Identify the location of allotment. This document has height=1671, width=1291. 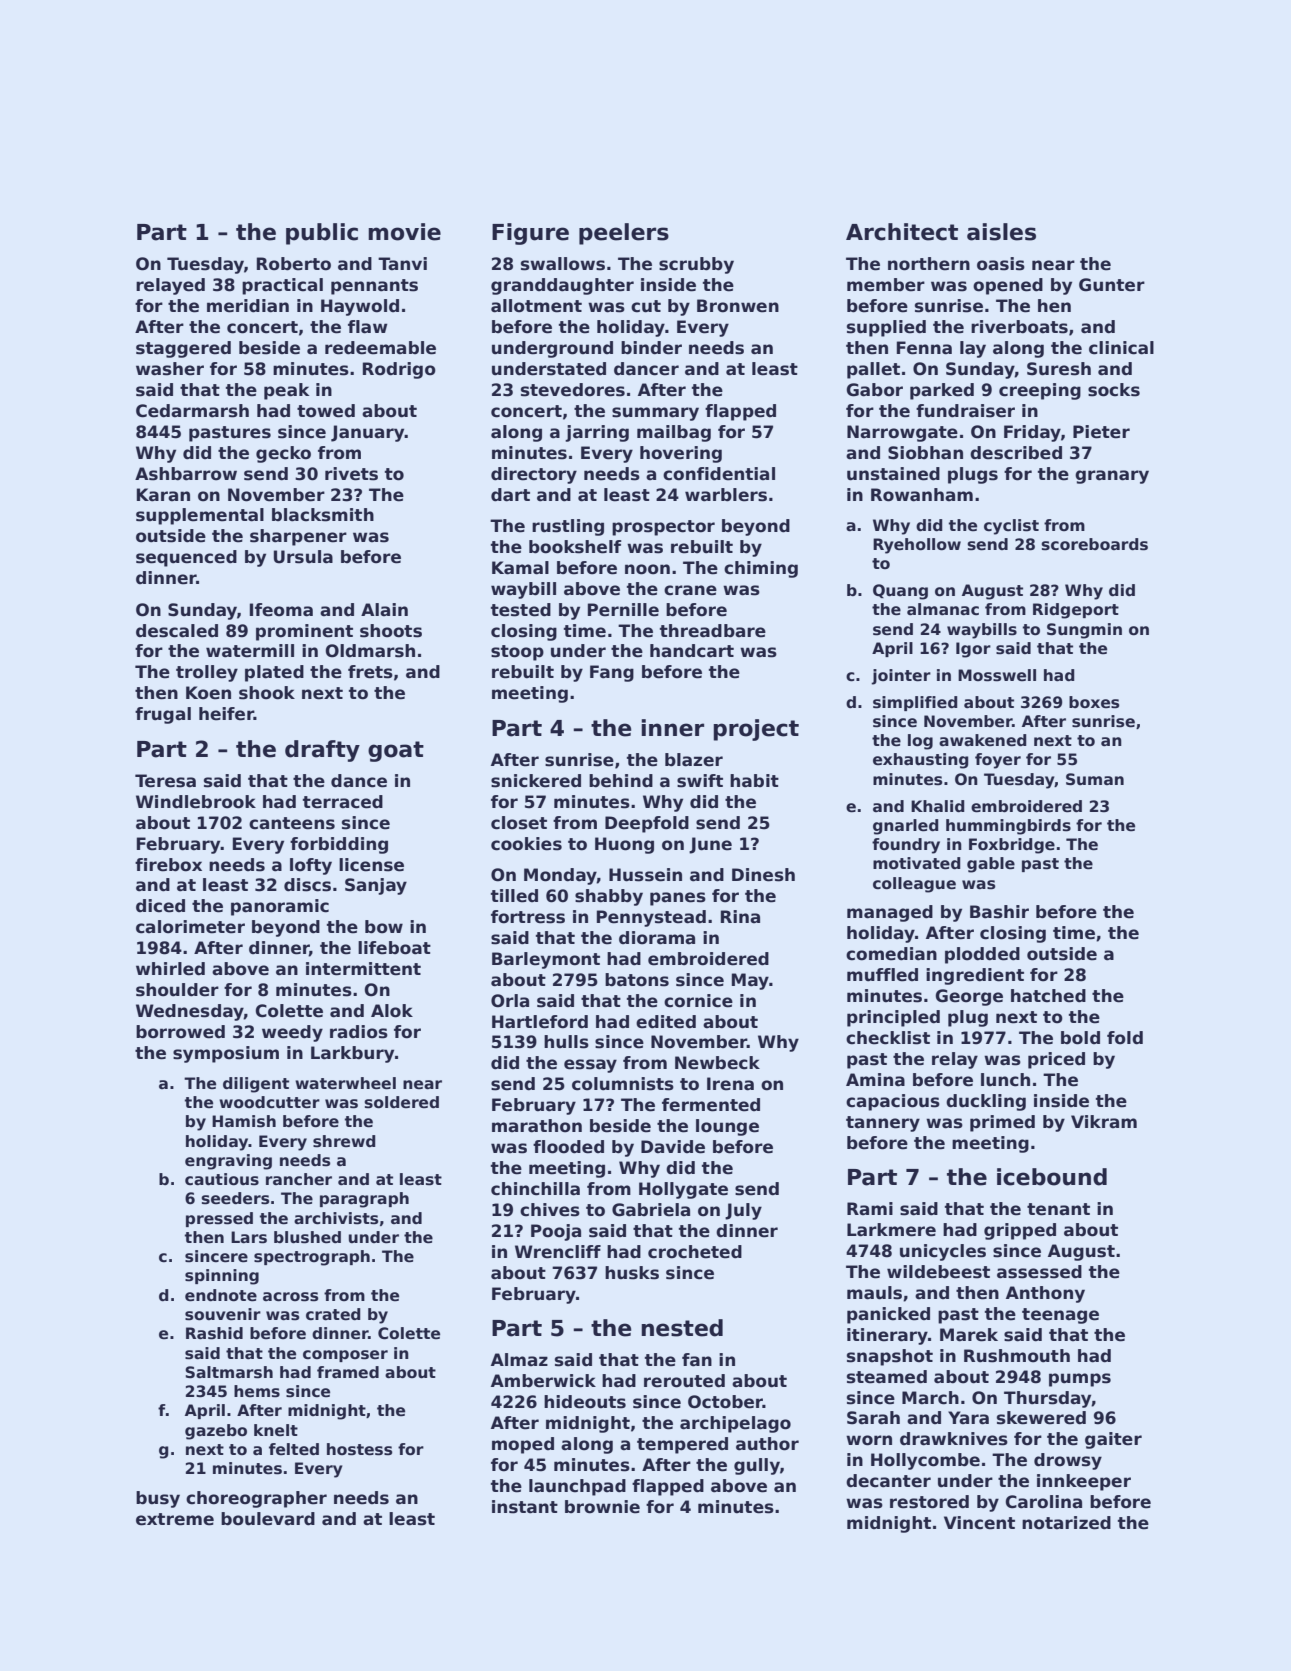
(536, 306).
